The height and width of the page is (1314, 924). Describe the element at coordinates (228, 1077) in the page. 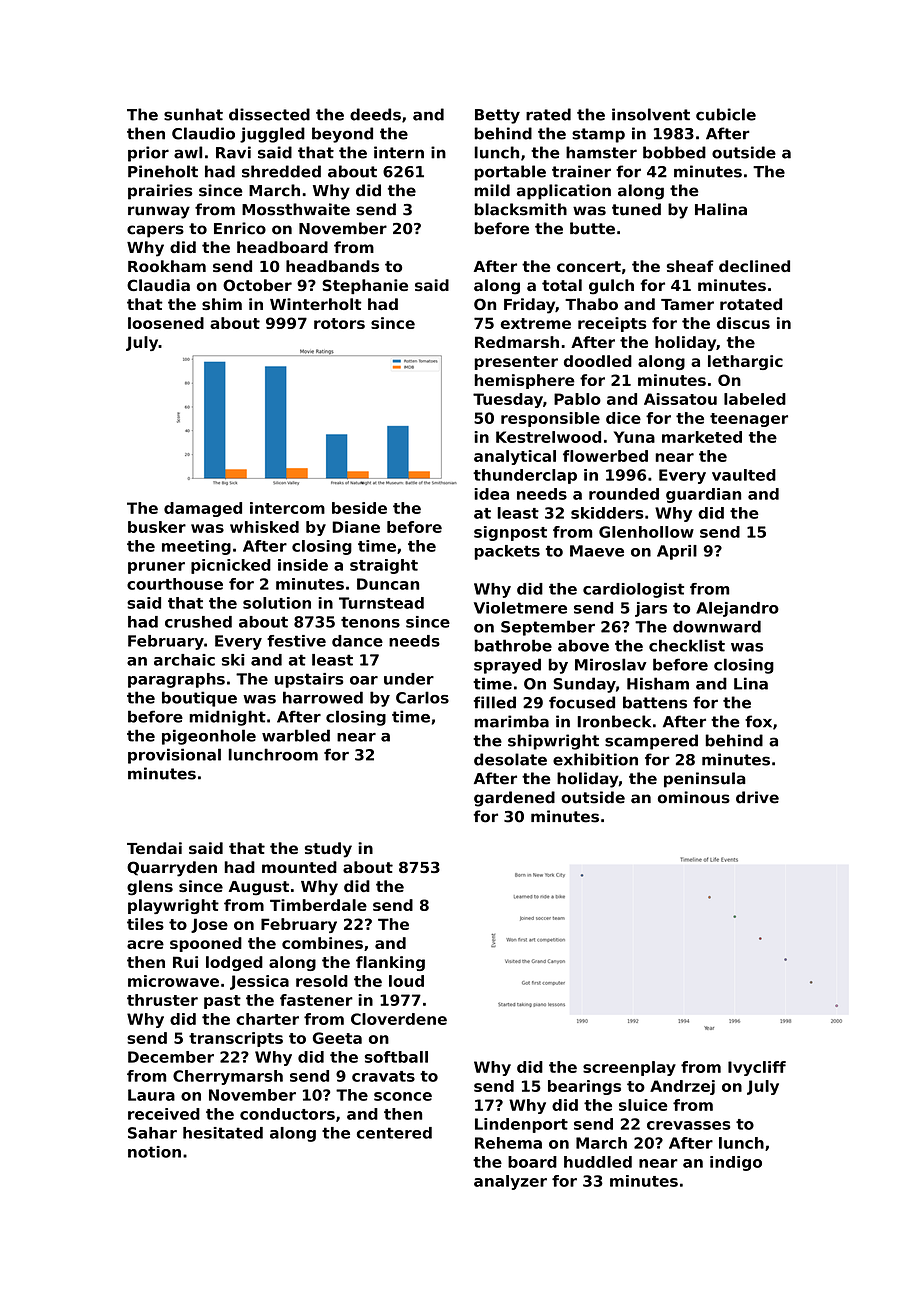

I see `Cherrymarsh` at that location.
